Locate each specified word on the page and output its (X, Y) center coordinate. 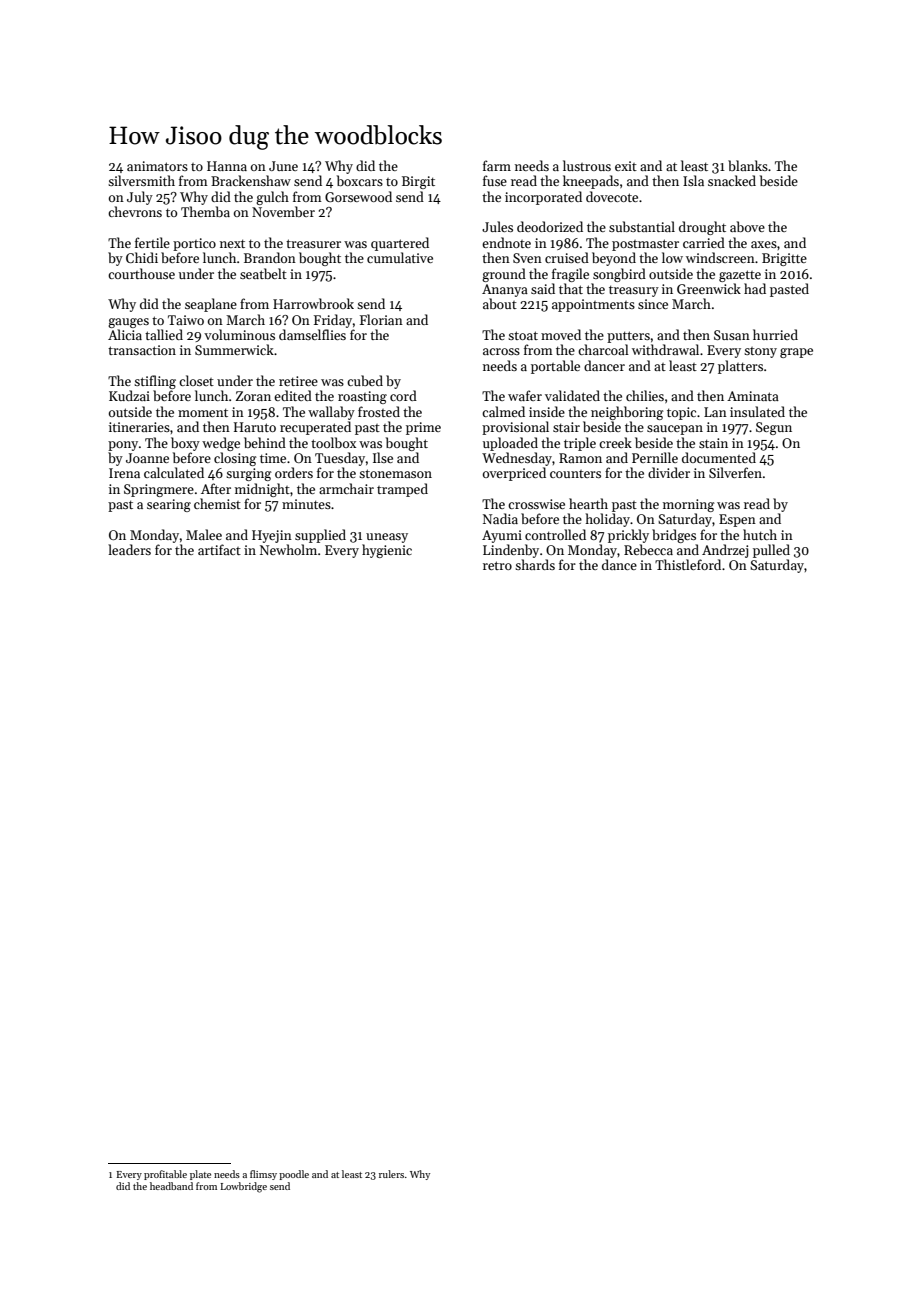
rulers (391, 1174)
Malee (204, 534)
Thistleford (688, 564)
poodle (294, 1175)
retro (497, 565)
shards (535, 564)
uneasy (387, 538)
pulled (771, 551)
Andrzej (725, 551)
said (543, 288)
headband (171, 1186)
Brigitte (784, 259)
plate (200, 1175)
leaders (129, 549)
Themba (205, 211)
